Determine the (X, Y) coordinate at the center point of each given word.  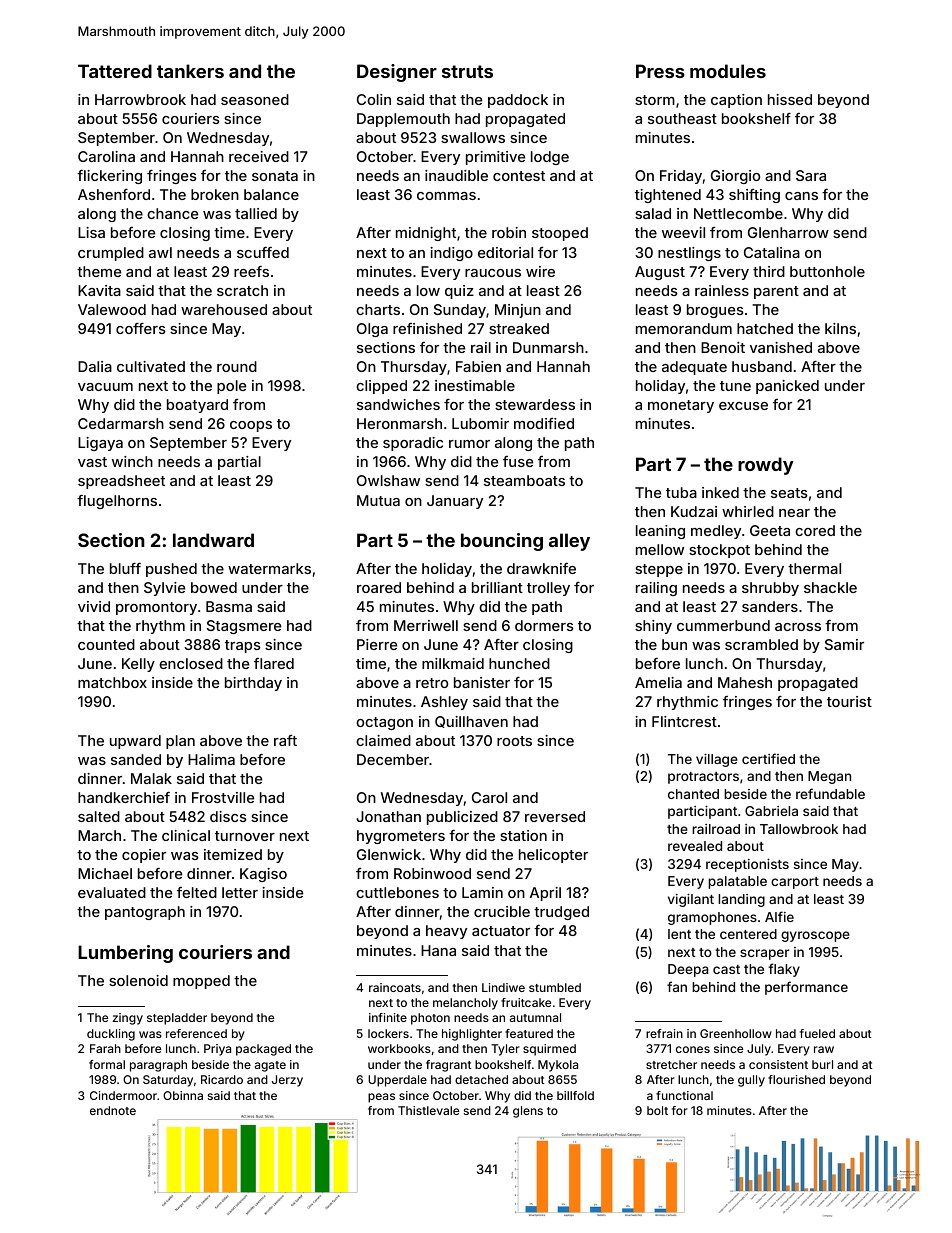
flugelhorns (117, 502)
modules (728, 71)
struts (467, 71)
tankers (190, 71)
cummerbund (723, 625)
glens (528, 1112)
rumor (469, 444)
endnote (113, 1110)
